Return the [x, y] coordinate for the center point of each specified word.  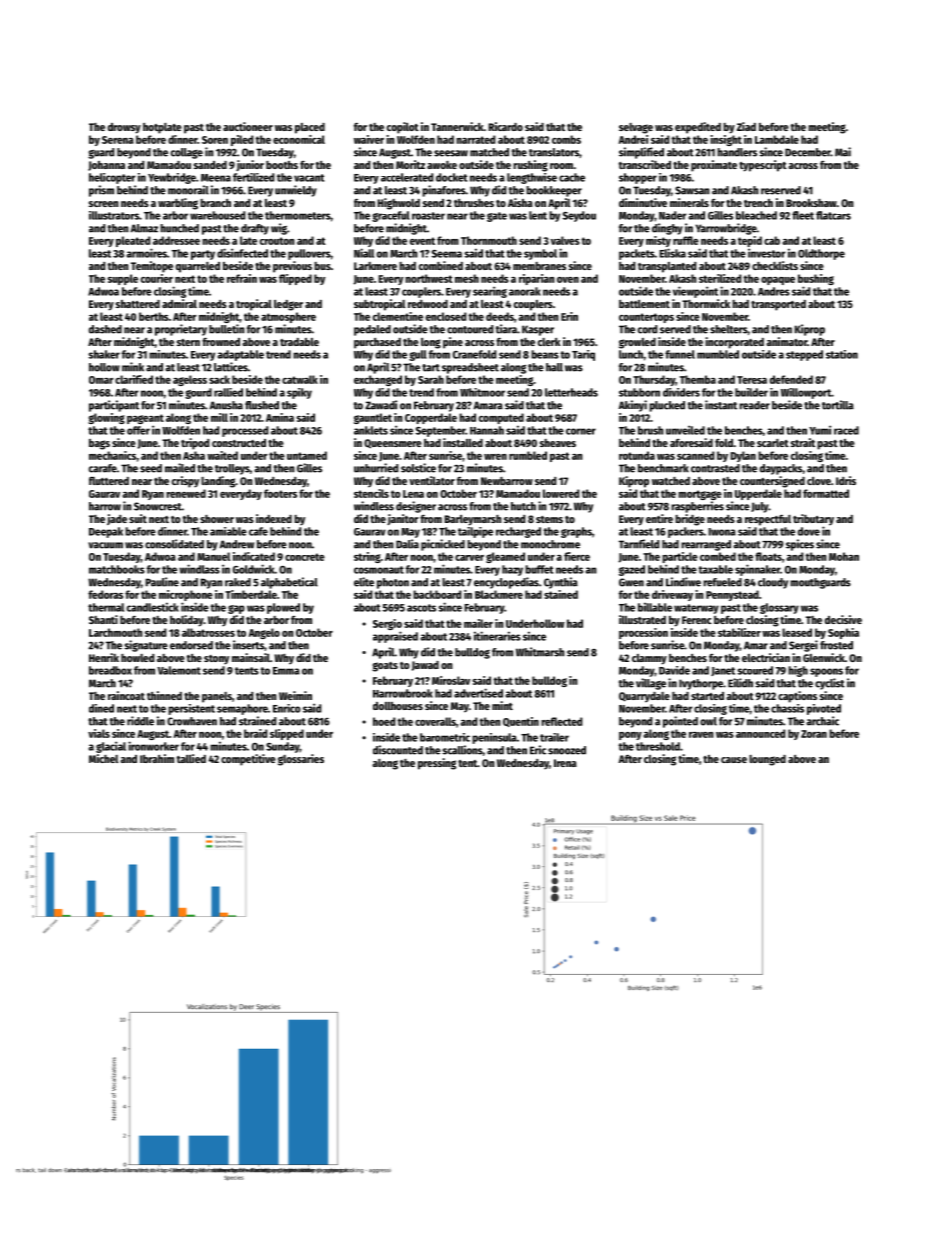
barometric [445, 737]
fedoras [105, 594]
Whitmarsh [540, 652]
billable [655, 607]
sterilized [720, 278]
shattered [138, 304]
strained [257, 721]
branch [215, 203]
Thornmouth [489, 240]
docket [451, 177]
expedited [698, 128]
